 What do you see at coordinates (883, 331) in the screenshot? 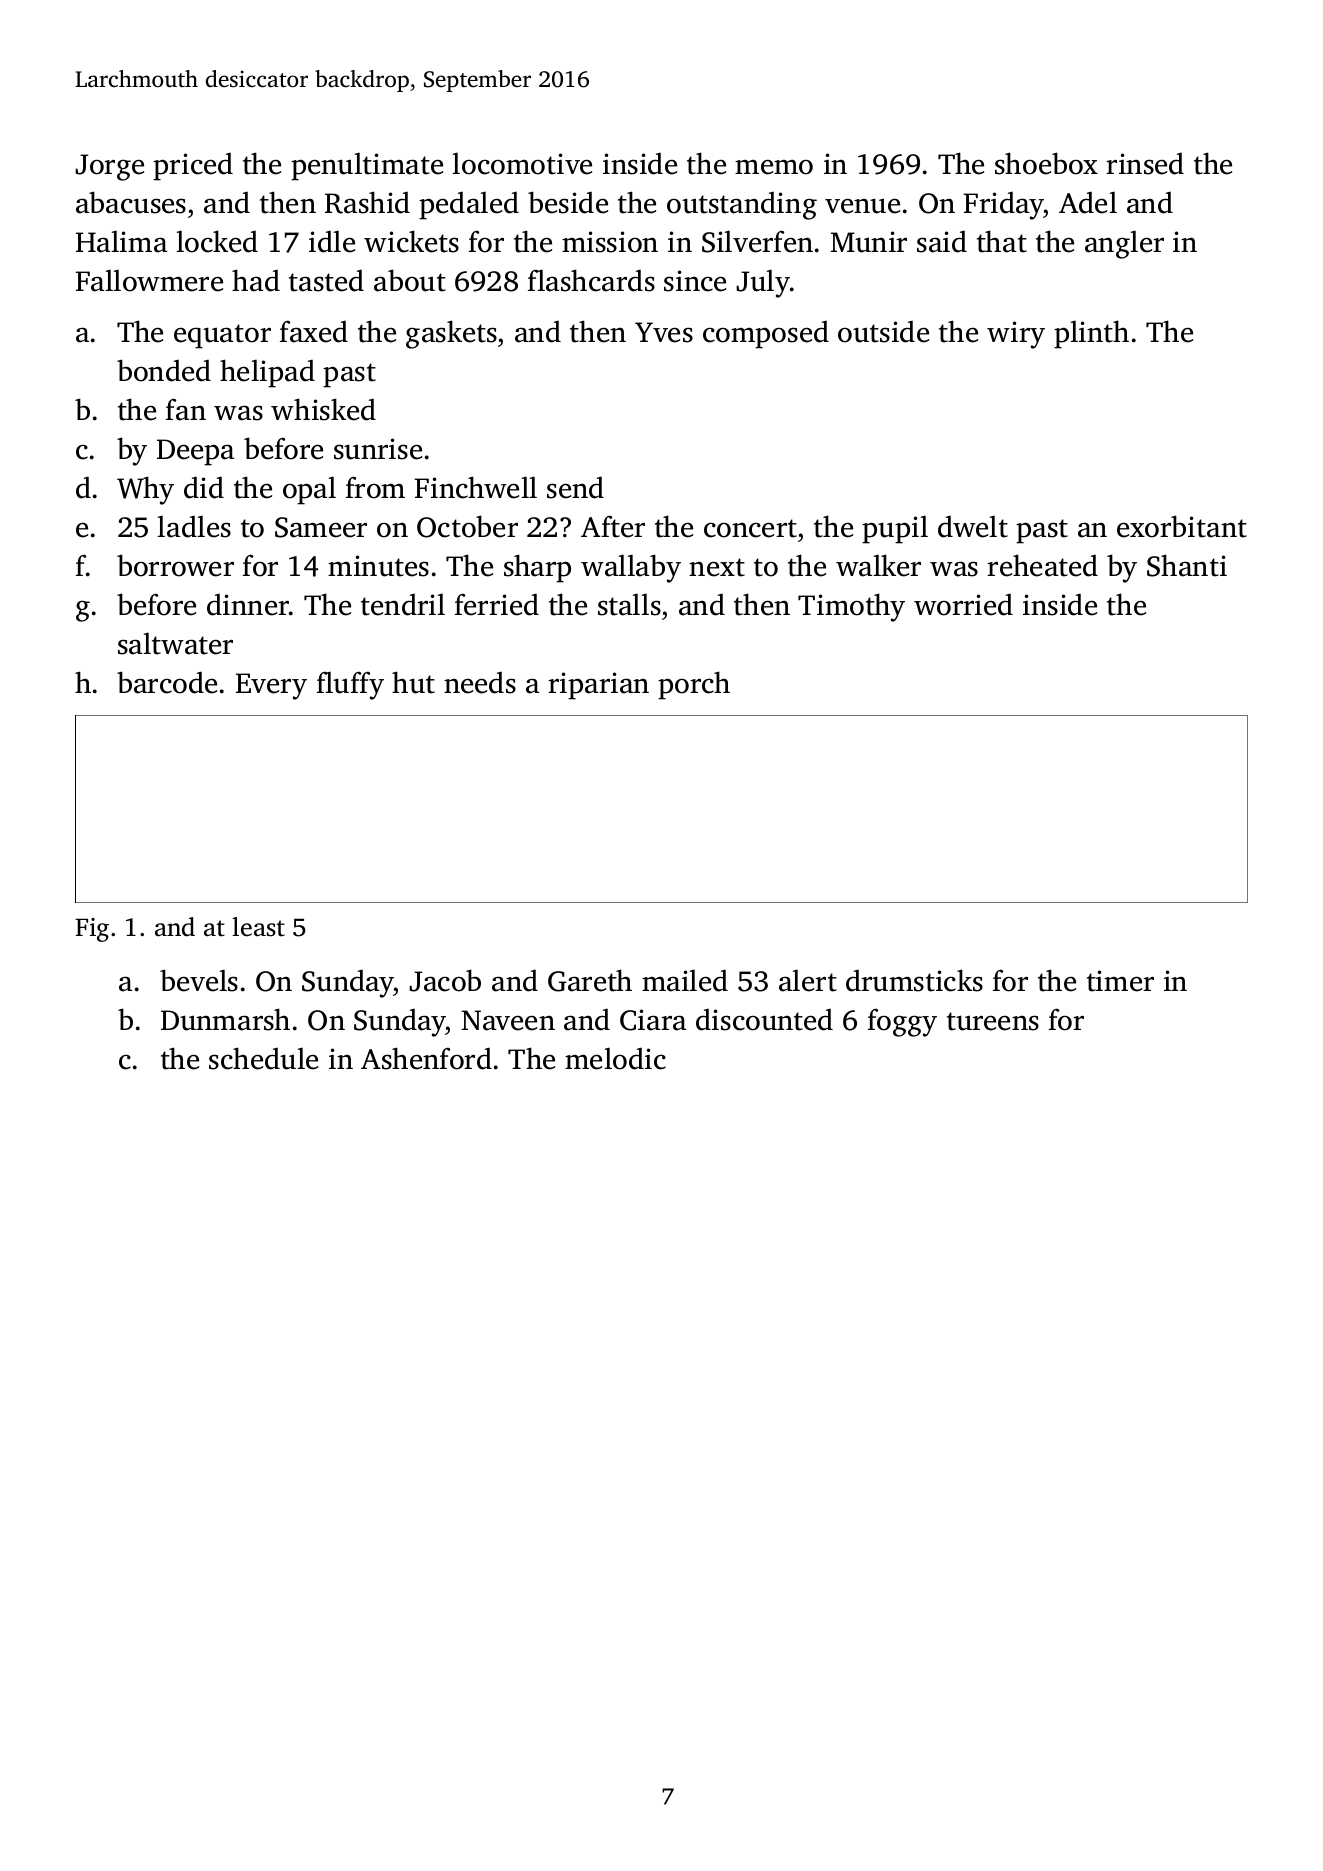
I see `outside` at bounding box center [883, 331].
